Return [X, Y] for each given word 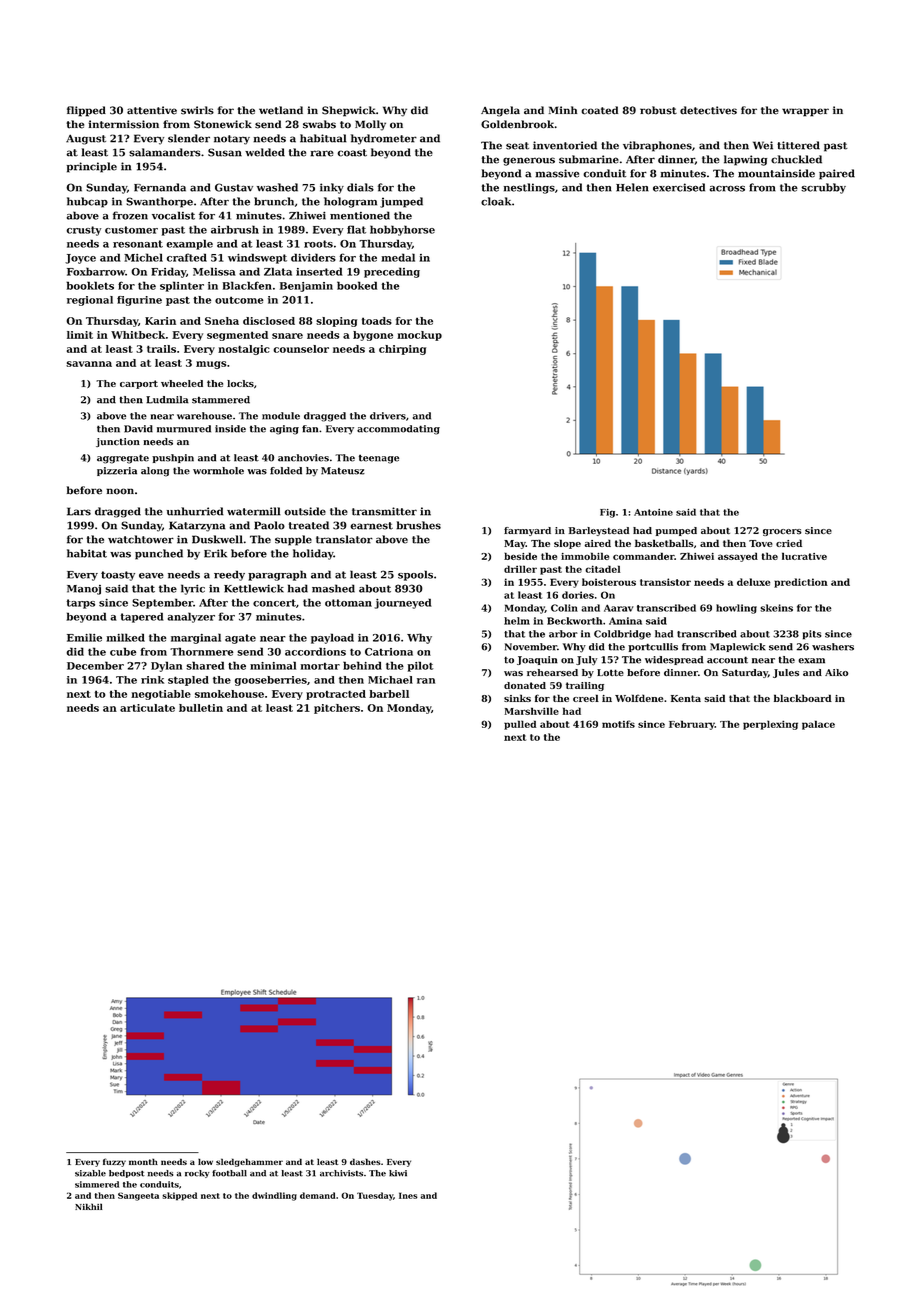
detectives [708, 110]
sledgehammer [249, 1162]
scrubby [823, 188]
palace [818, 725]
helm [517, 621]
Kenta [686, 698]
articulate [147, 708]
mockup [419, 336]
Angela [500, 111]
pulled [520, 725]
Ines [408, 1195]
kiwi [398, 1173]
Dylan [166, 666]
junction [118, 442]
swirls [197, 110]
